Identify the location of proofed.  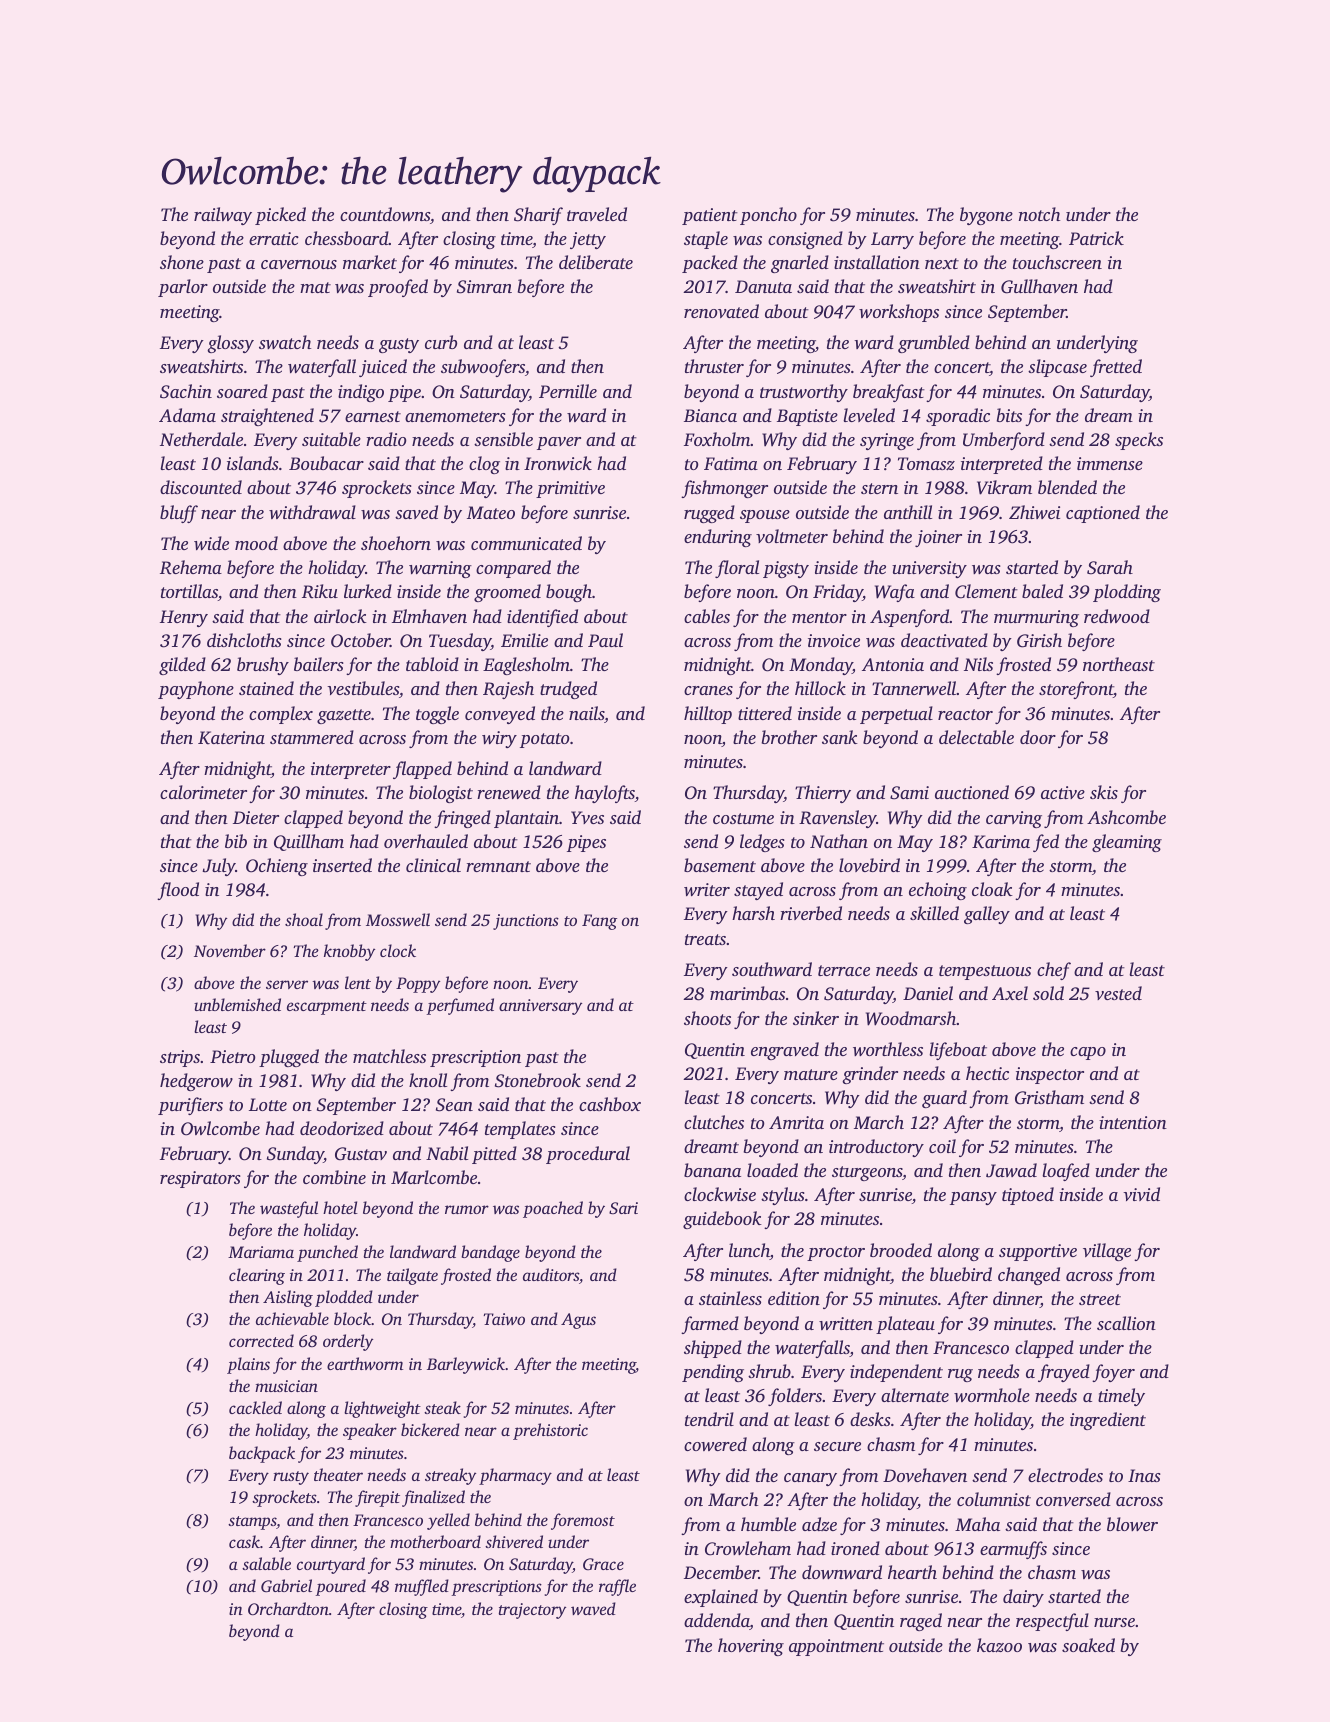
(398, 288).
